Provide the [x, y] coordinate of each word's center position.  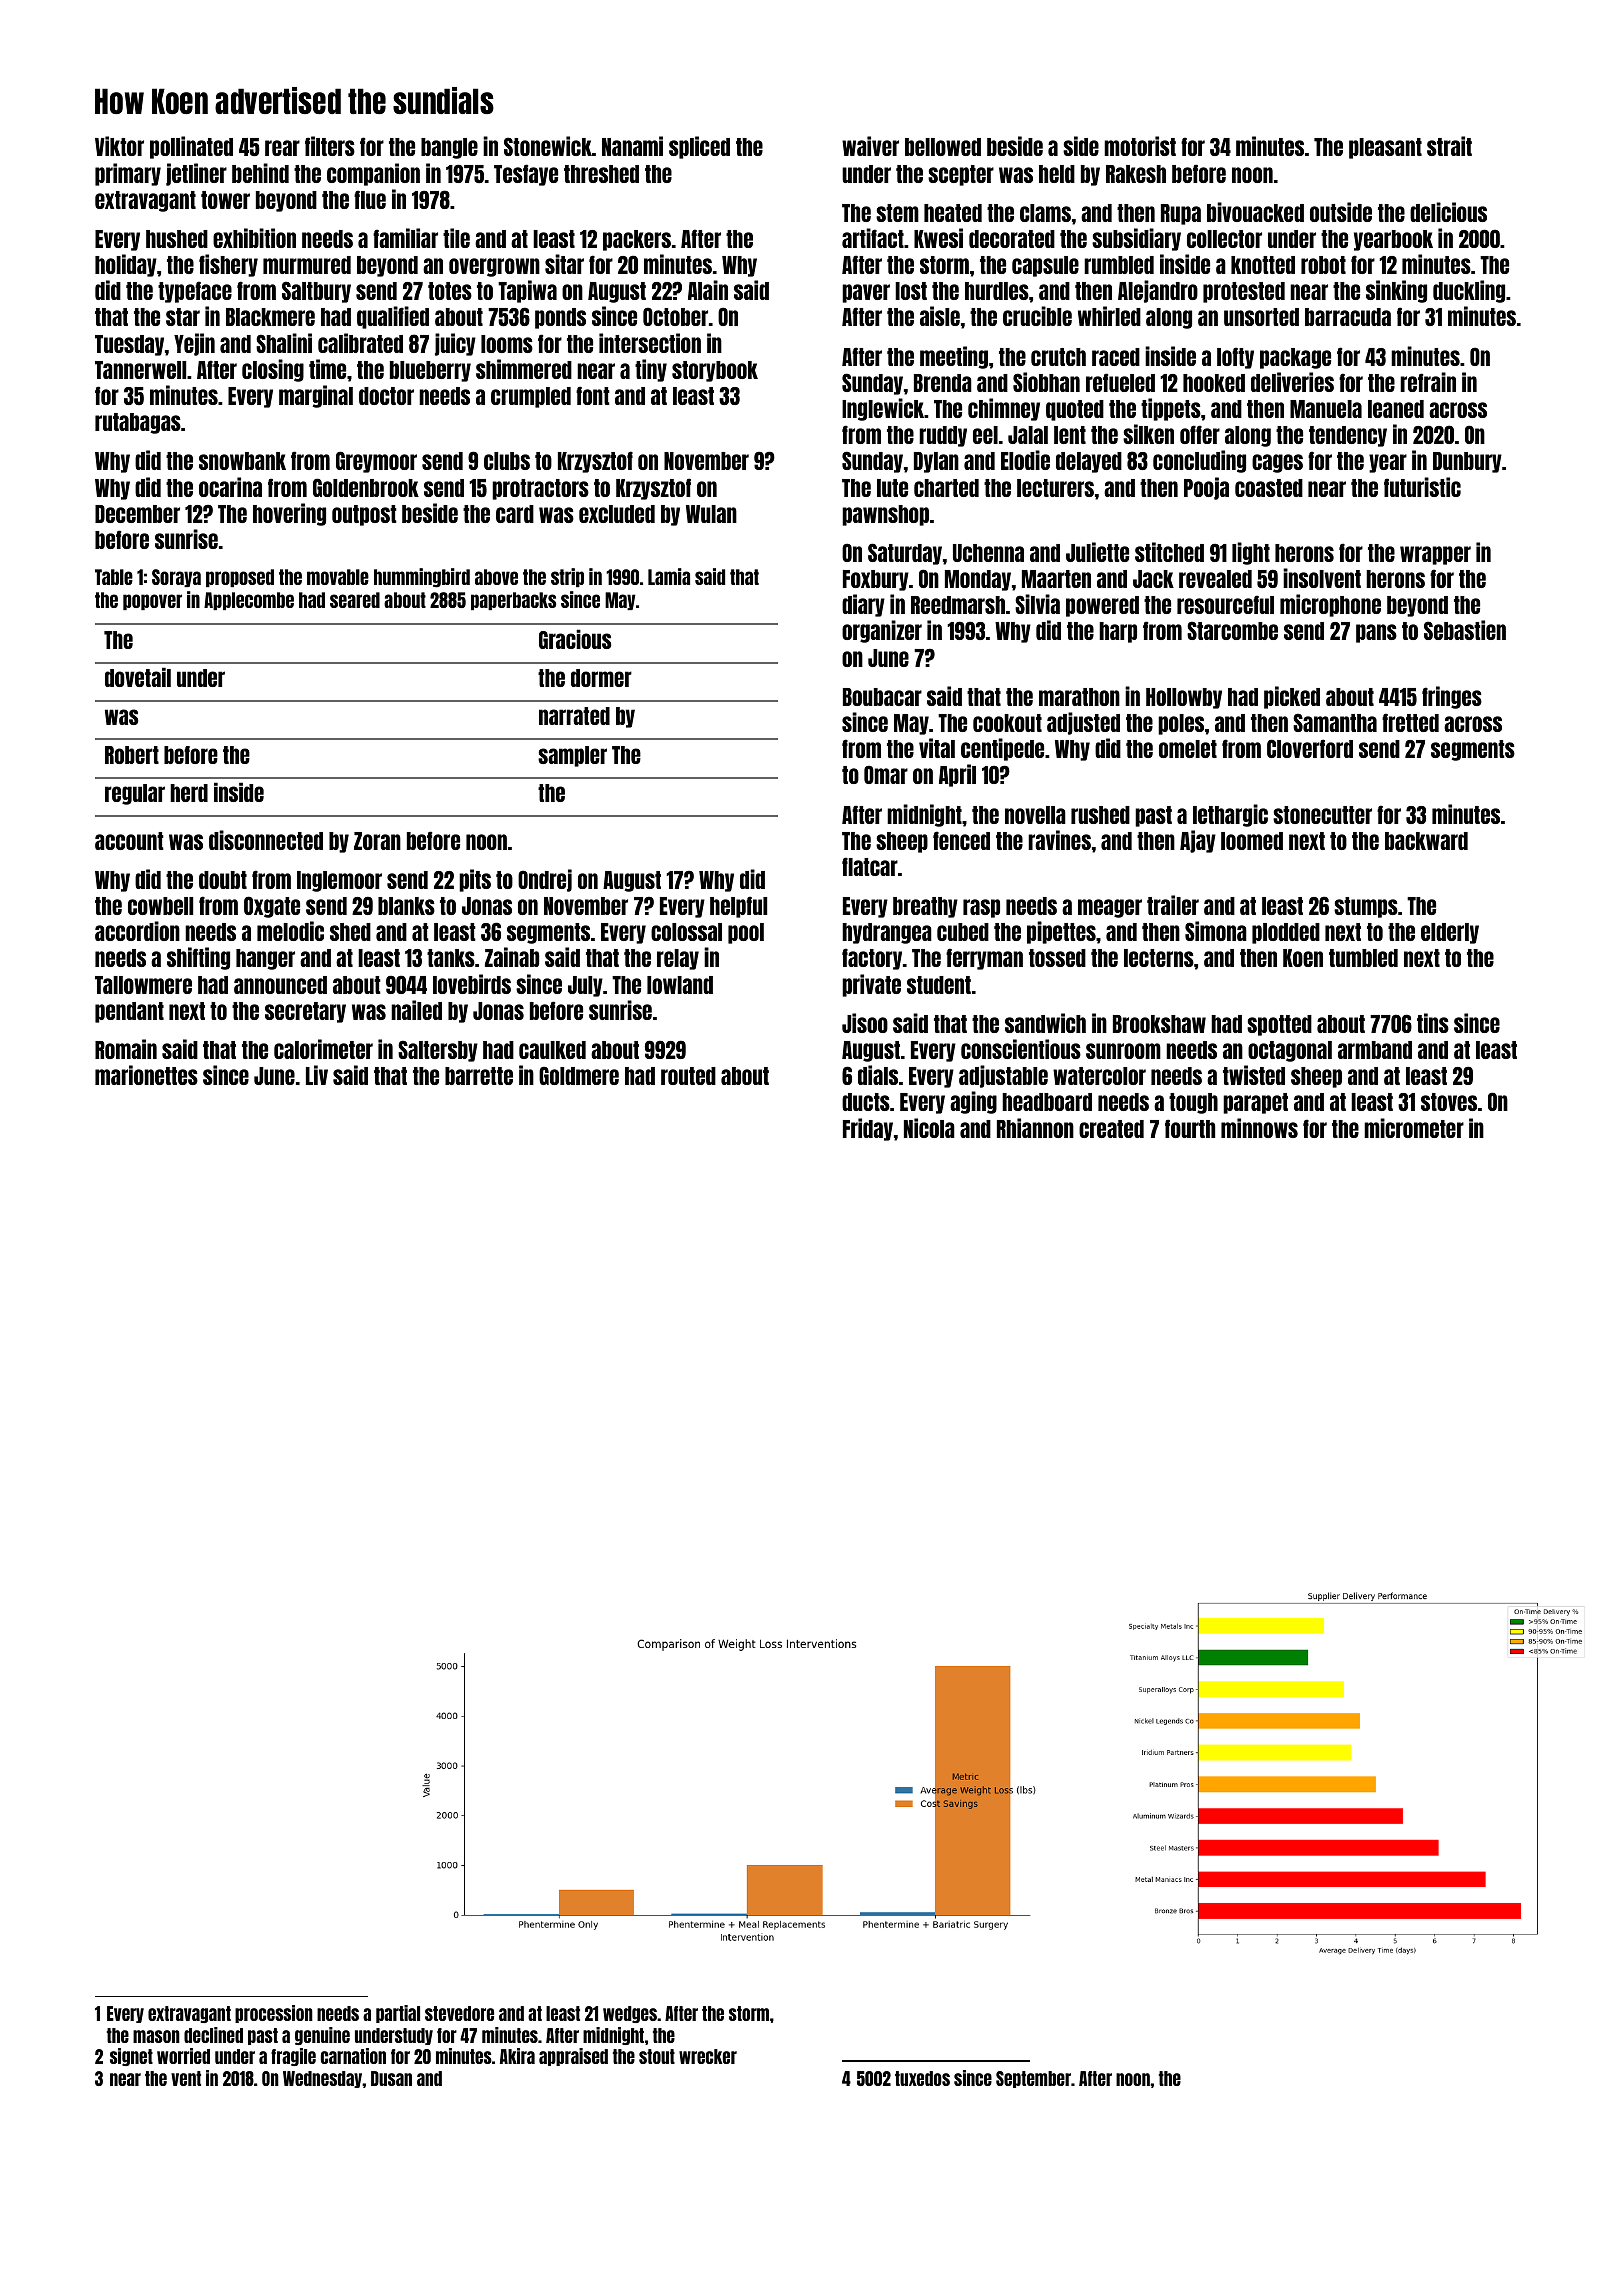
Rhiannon [1035, 1128]
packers [637, 240]
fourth [1190, 1128]
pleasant [1385, 148]
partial [398, 2014]
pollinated [191, 147]
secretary [305, 1012]
